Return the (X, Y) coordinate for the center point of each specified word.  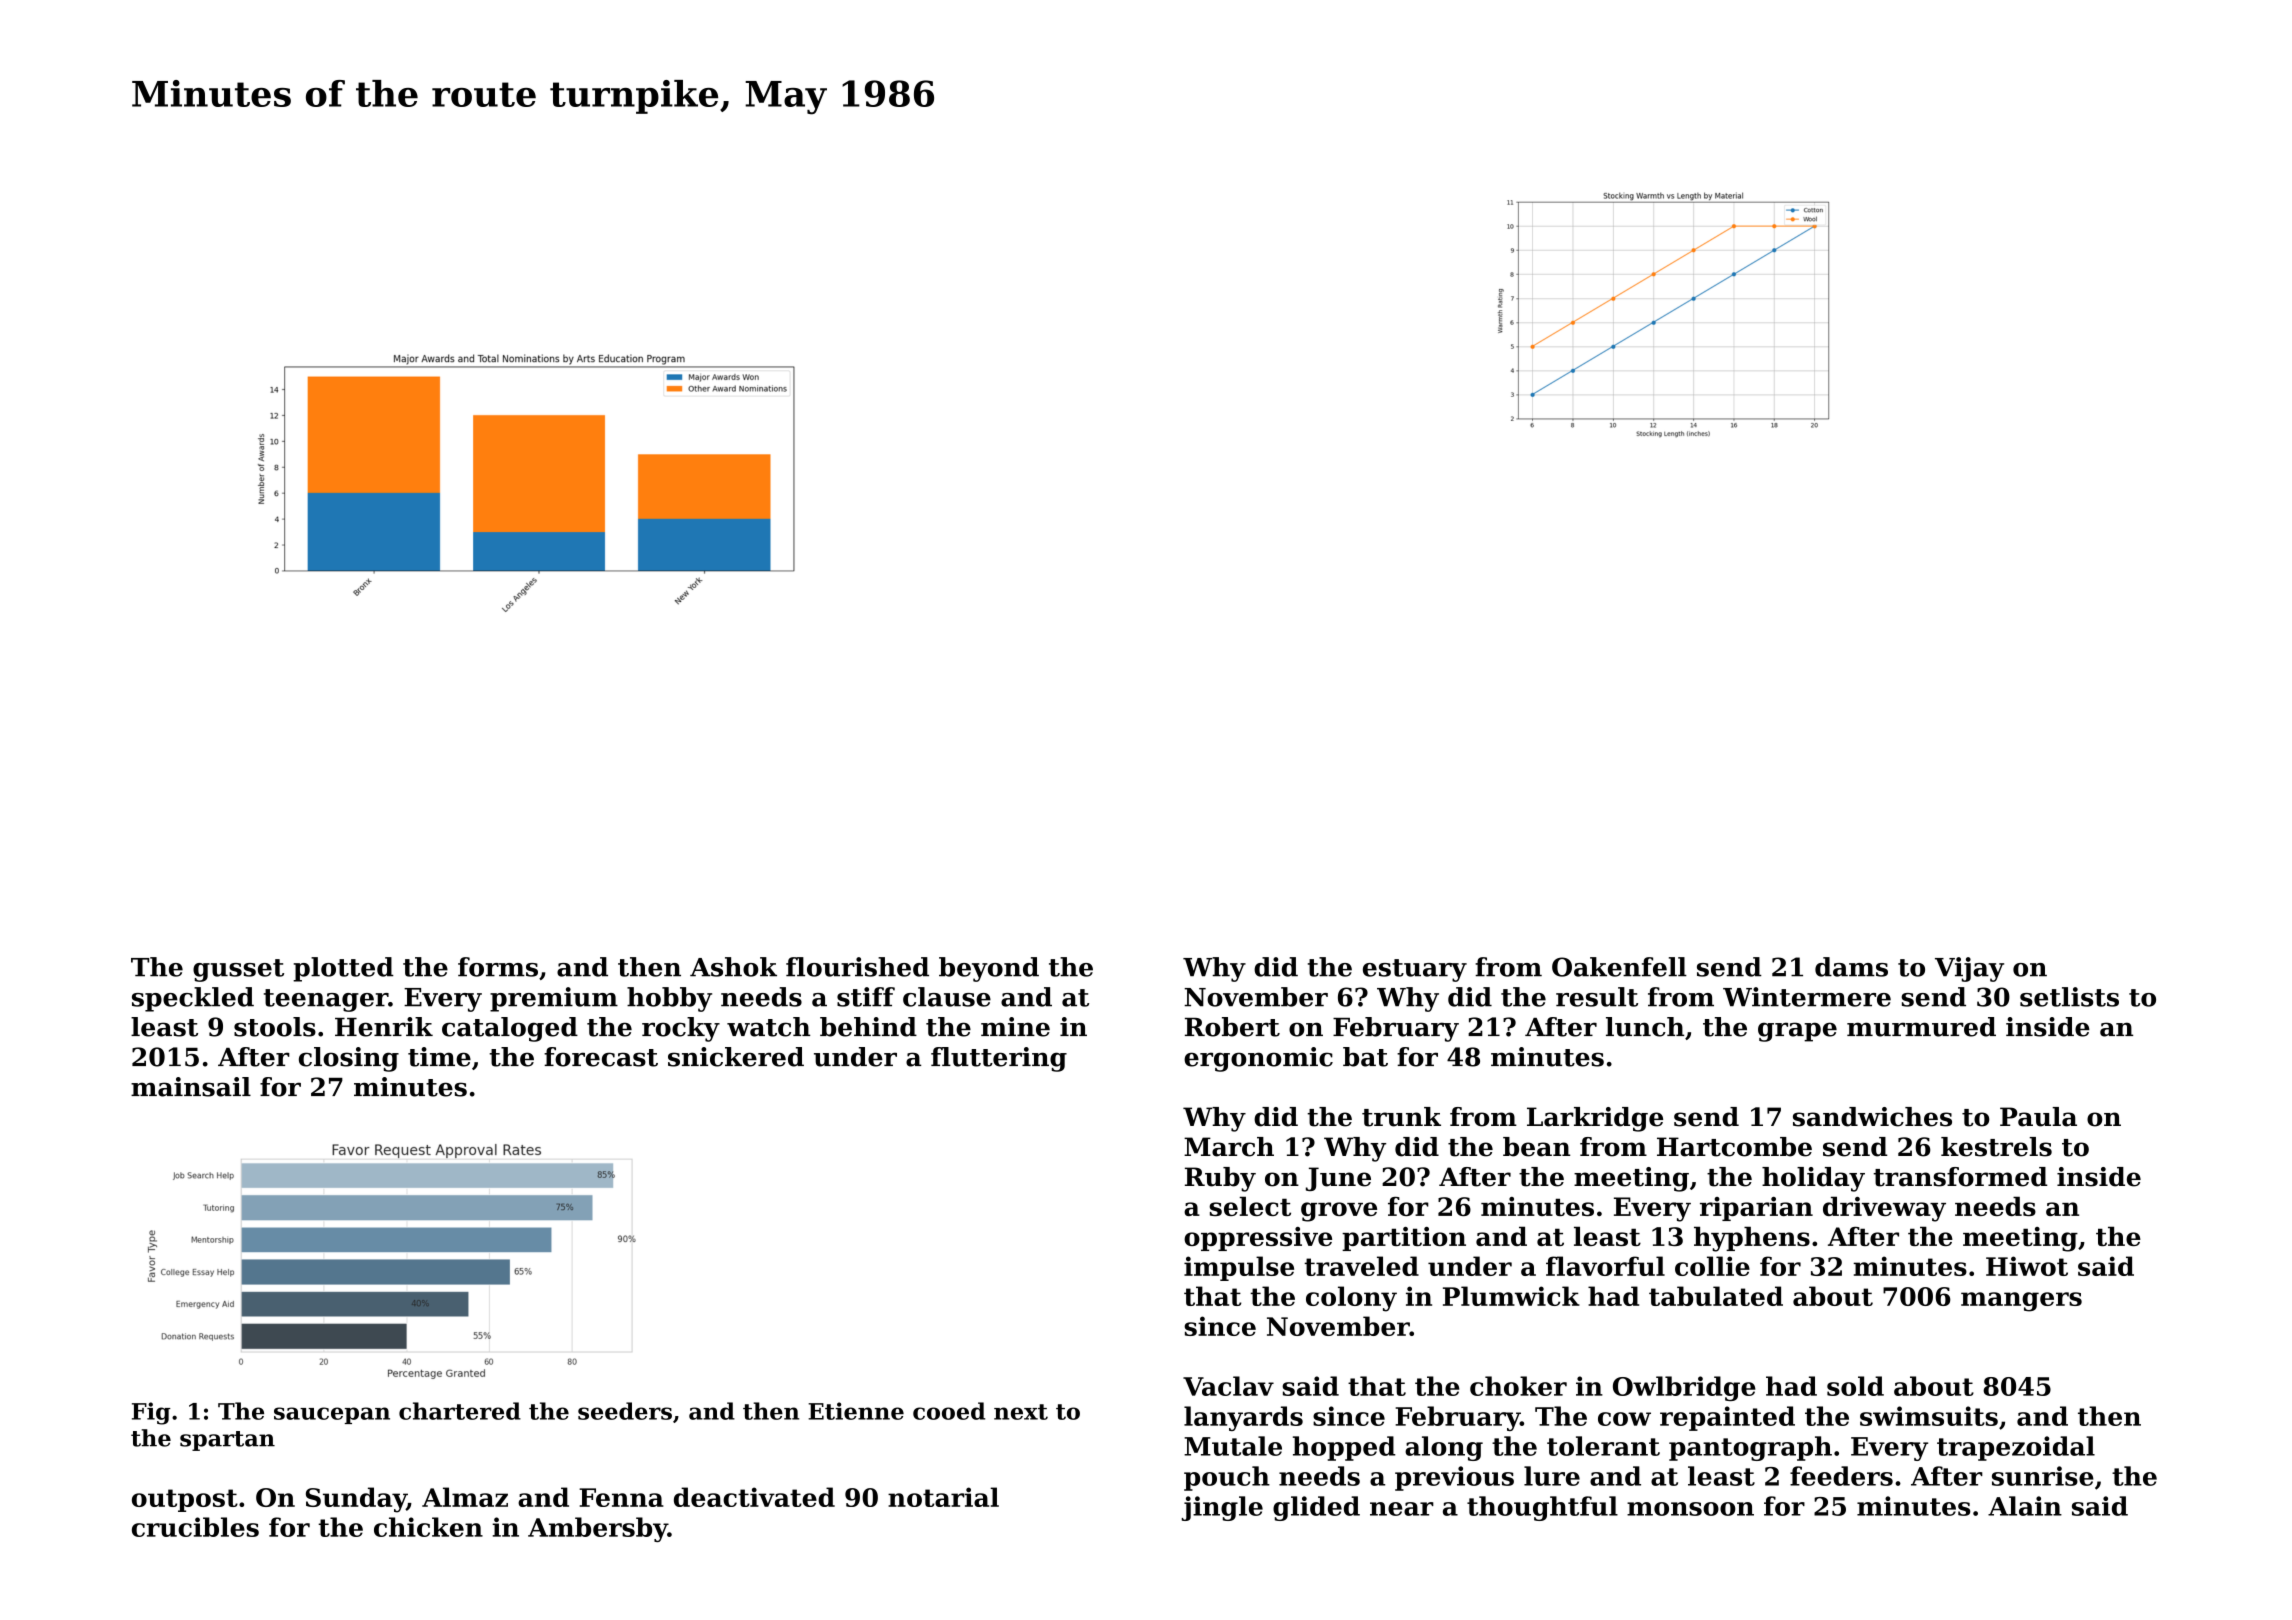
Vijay (1969, 969)
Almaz (465, 1497)
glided (1316, 1508)
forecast (601, 1057)
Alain (2025, 1506)
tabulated (1716, 1296)
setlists (2069, 997)
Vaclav (1228, 1386)
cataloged (510, 1029)
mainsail (191, 1087)
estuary (1415, 970)
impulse (1239, 1268)
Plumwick (1511, 1296)
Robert (1232, 1027)
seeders (625, 1411)
